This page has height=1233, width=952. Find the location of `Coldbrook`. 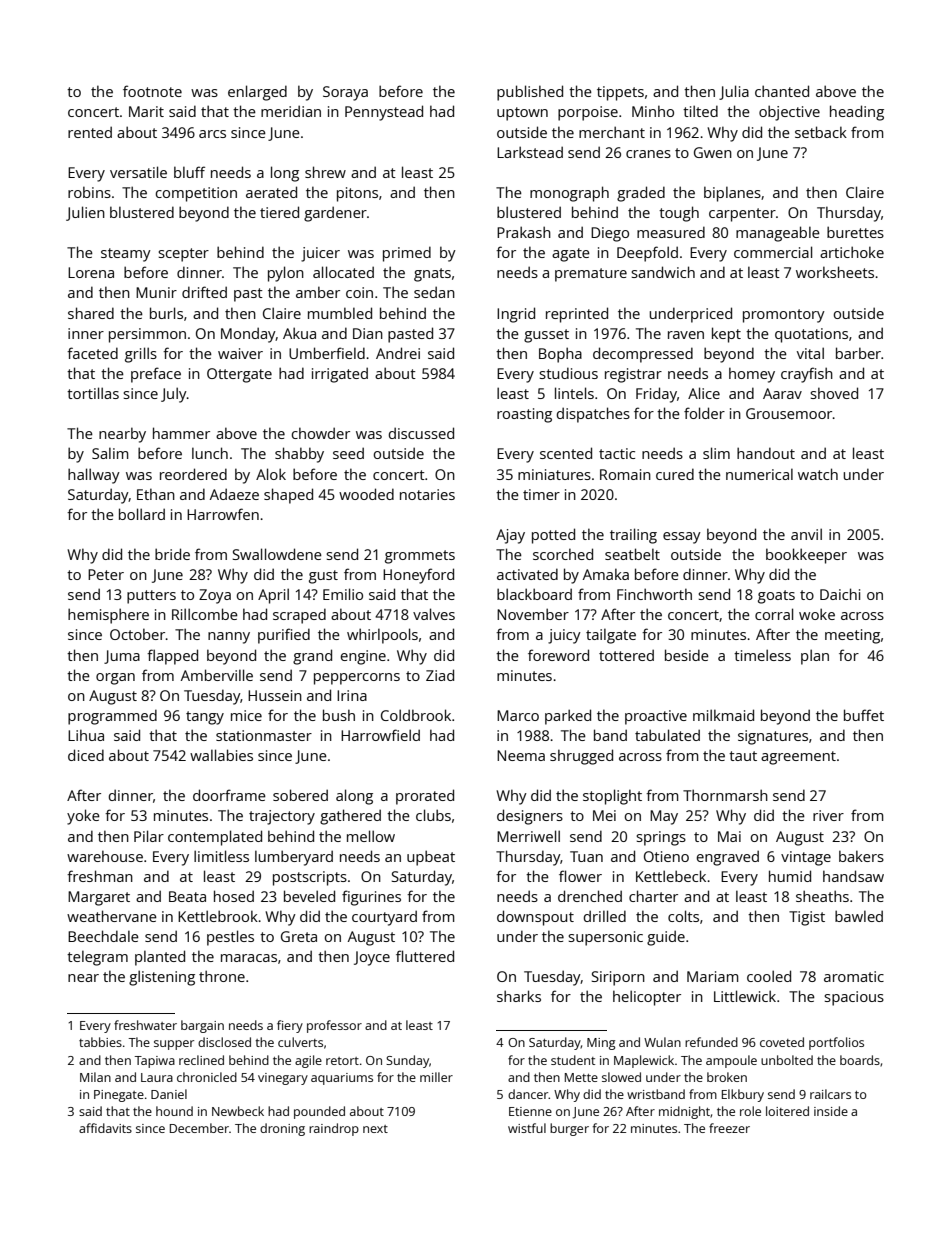

Coldbrook is located at coordinates (416, 715).
